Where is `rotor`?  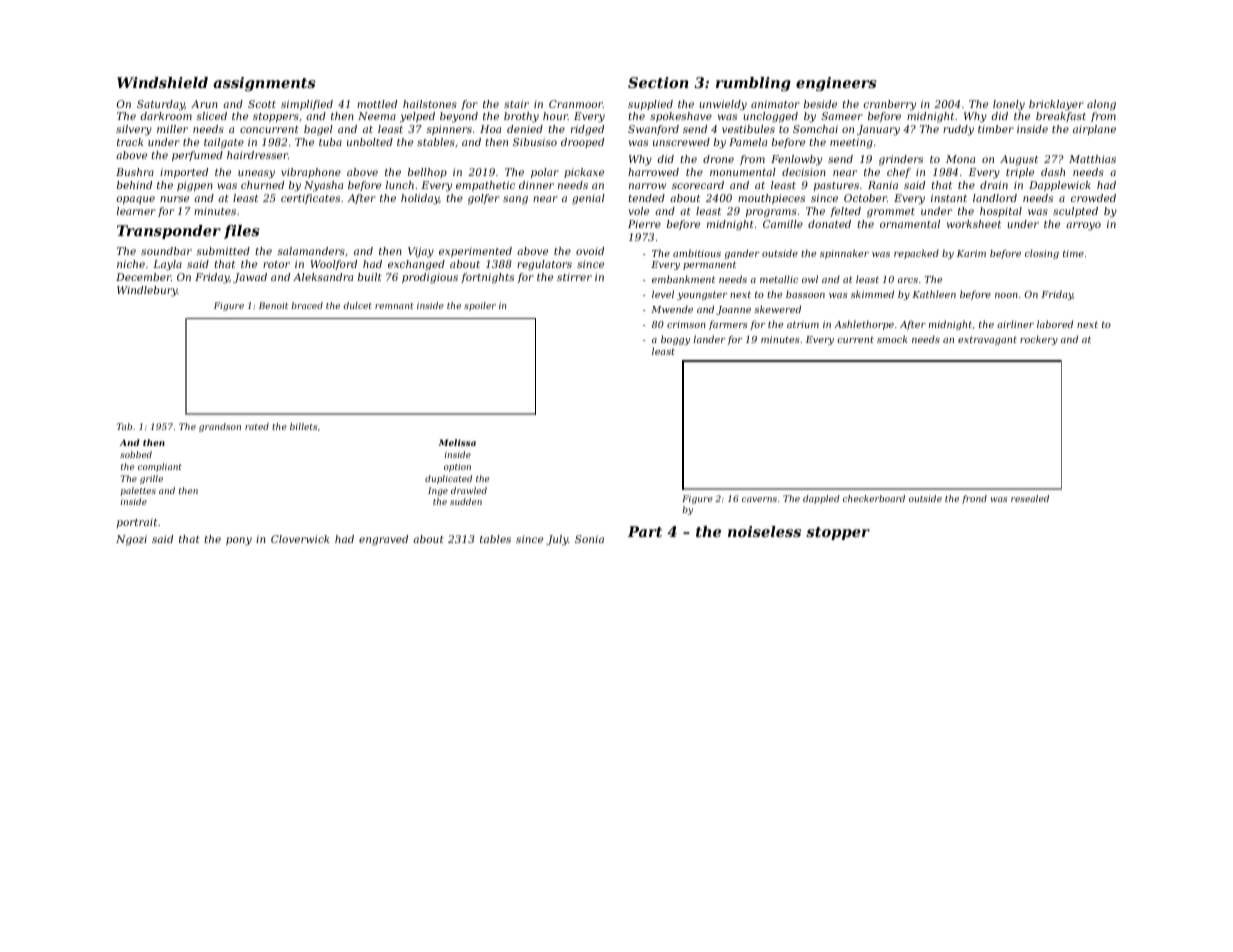
rotor is located at coordinates (276, 264).
